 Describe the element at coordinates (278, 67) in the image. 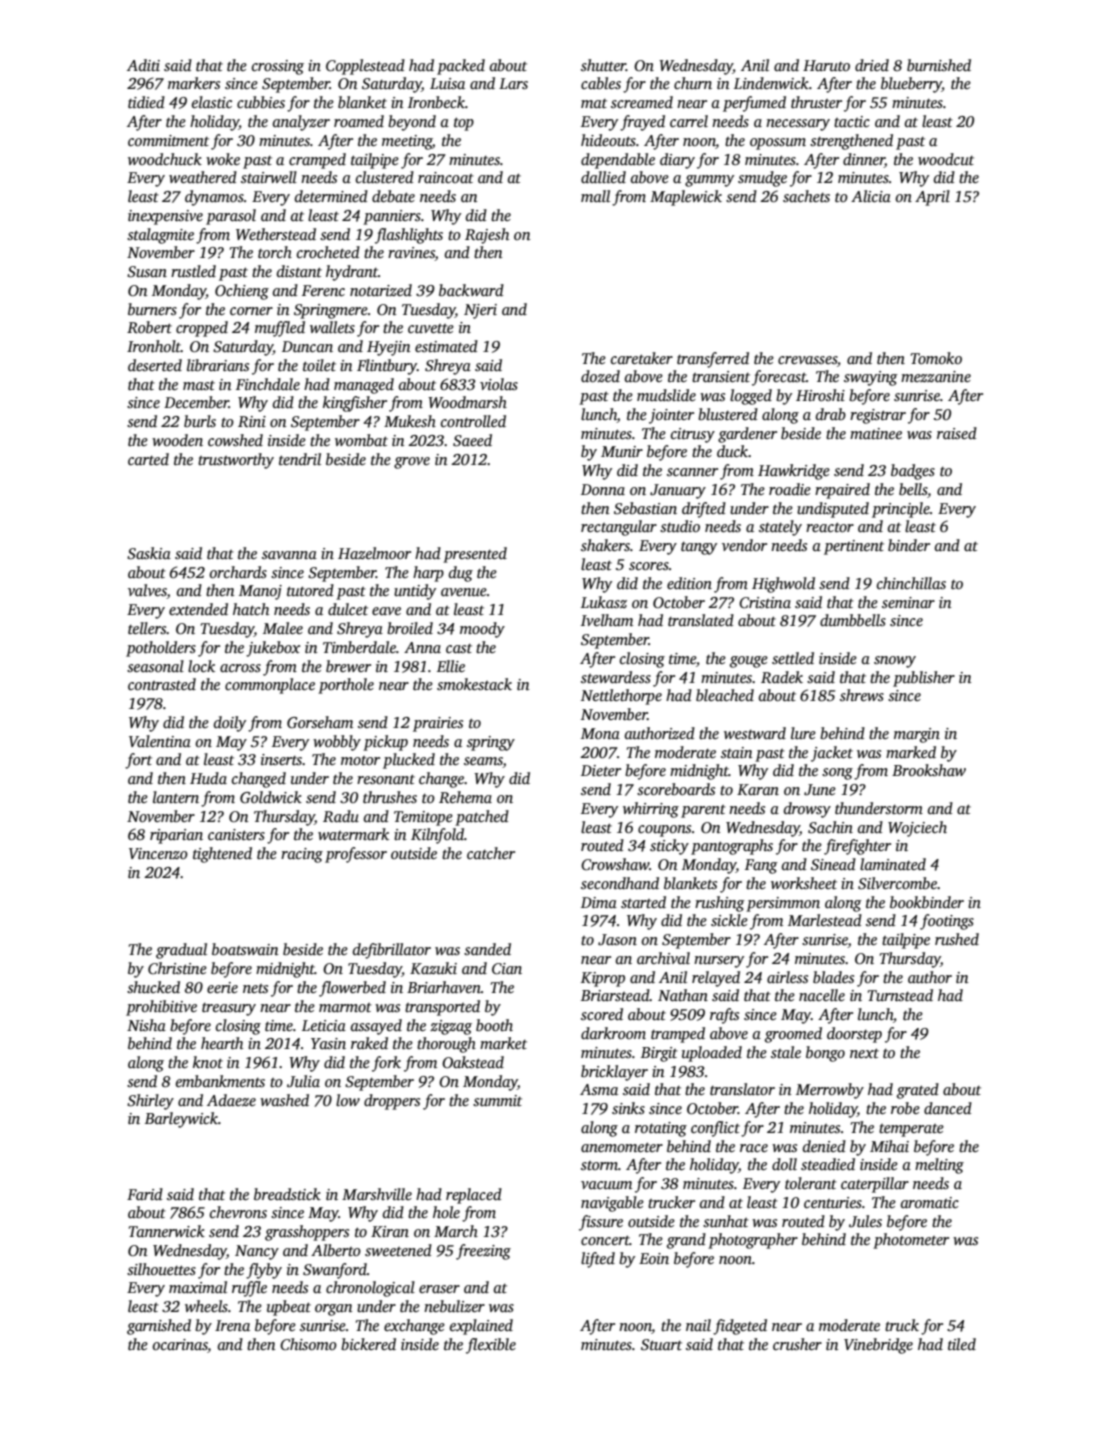

I see `crossing` at that location.
